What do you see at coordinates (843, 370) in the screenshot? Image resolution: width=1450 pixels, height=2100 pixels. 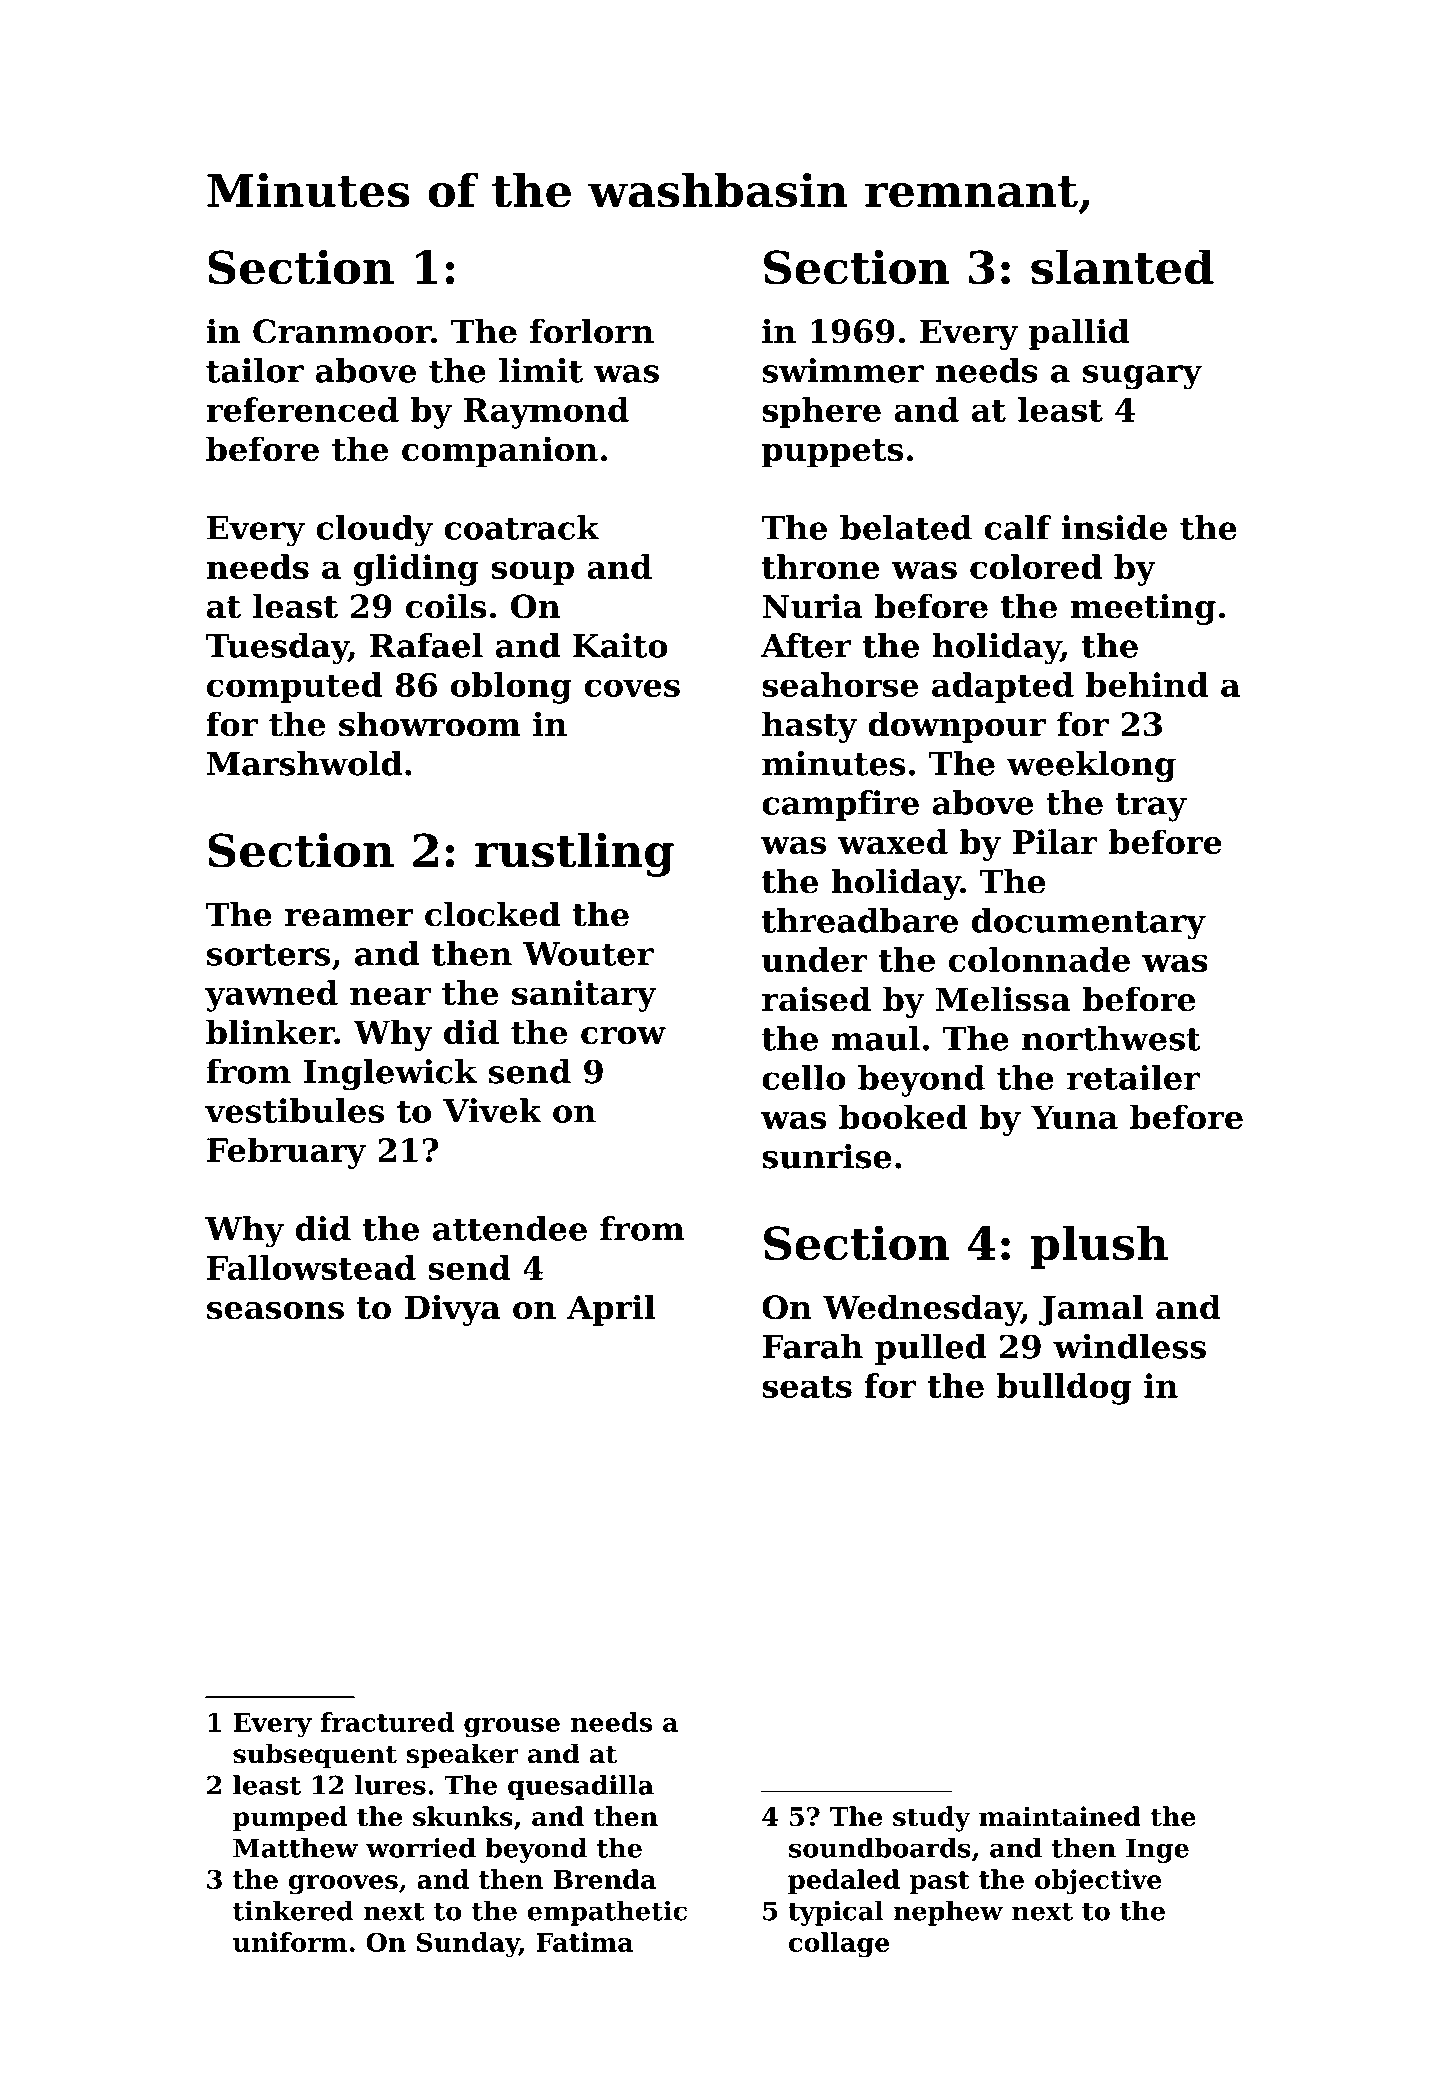 I see `swimmer` at bounding box center [843, 370].
